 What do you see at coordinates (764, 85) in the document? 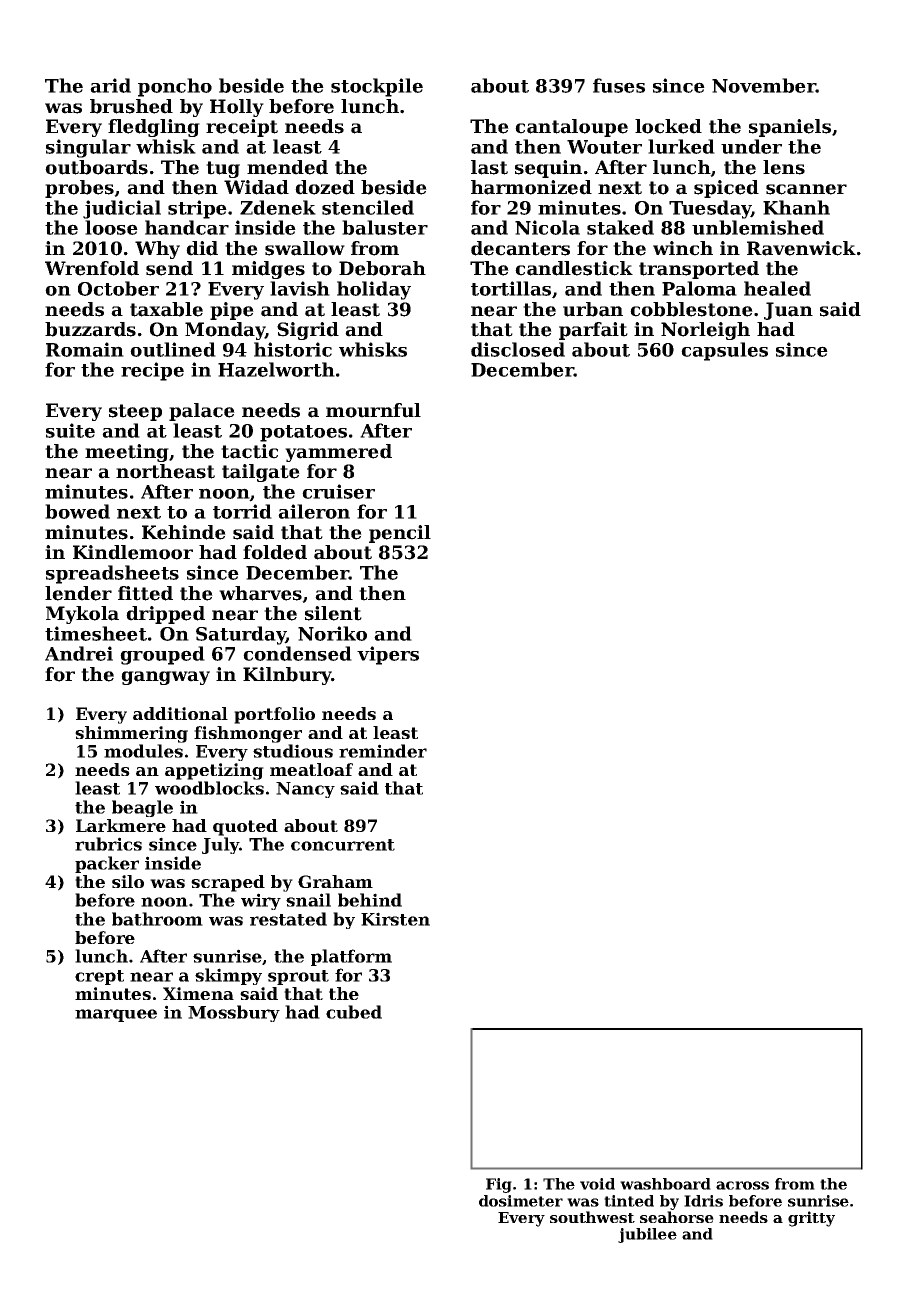
I see `November` at bounding box center [764, 85].
